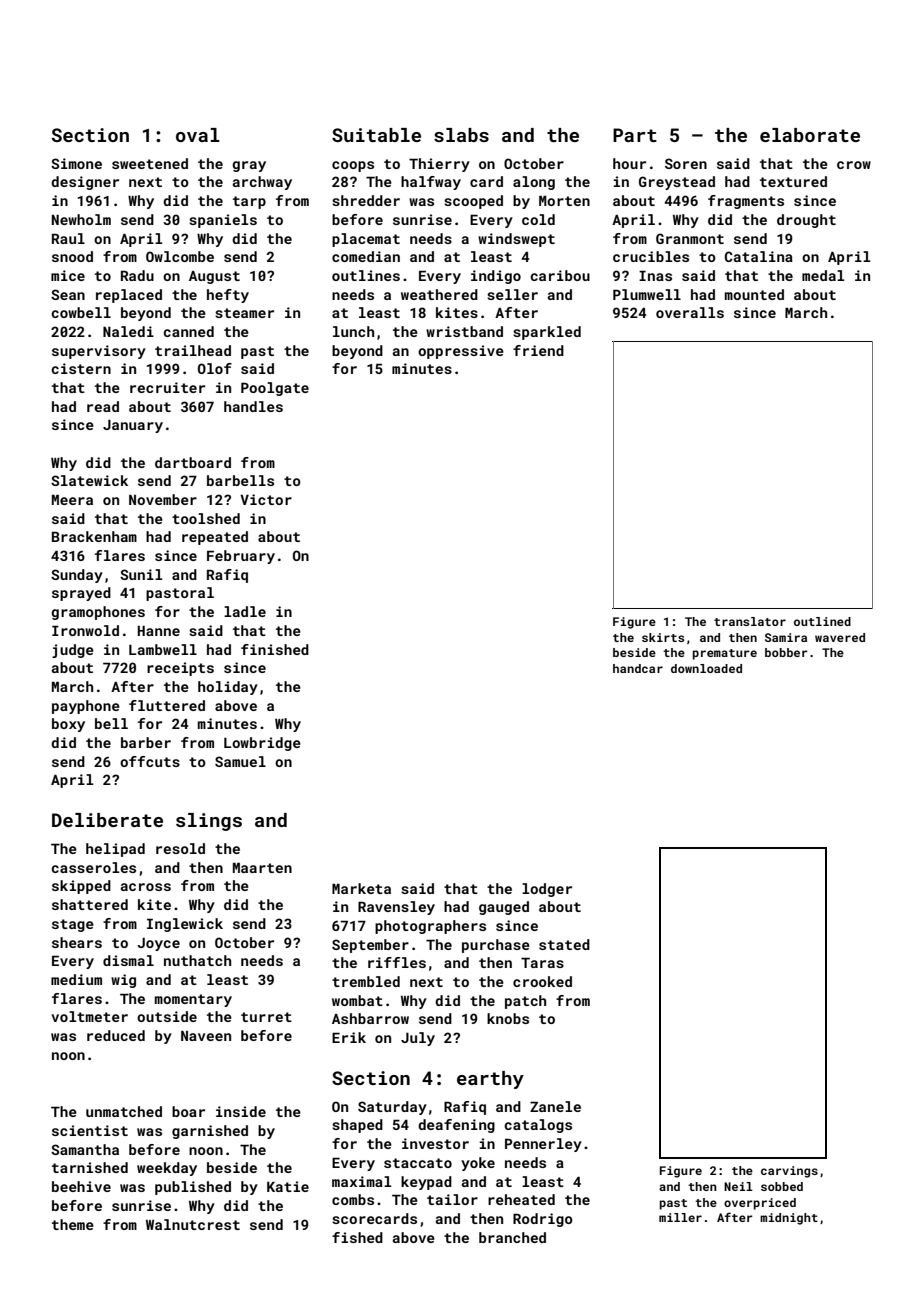 This screenshot has width=924, height=1308. Describe the element at coordinates (73, 1224) in the screenshot. I see `theme` at that location.
